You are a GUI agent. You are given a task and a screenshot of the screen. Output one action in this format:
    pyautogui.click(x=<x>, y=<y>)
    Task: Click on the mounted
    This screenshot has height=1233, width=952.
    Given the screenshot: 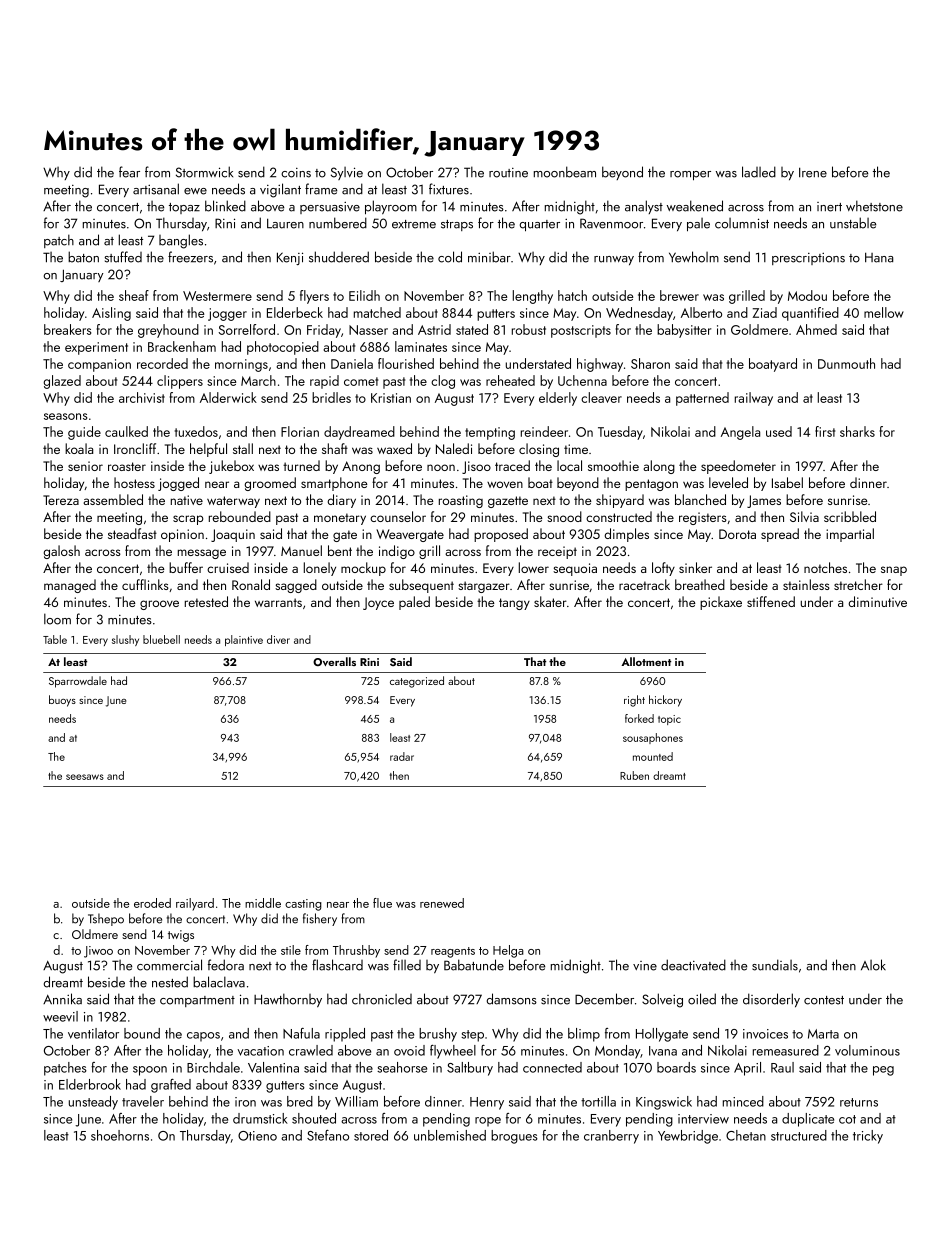 What is the action you would take?
    pyautogui.click(x=653, y=756)
